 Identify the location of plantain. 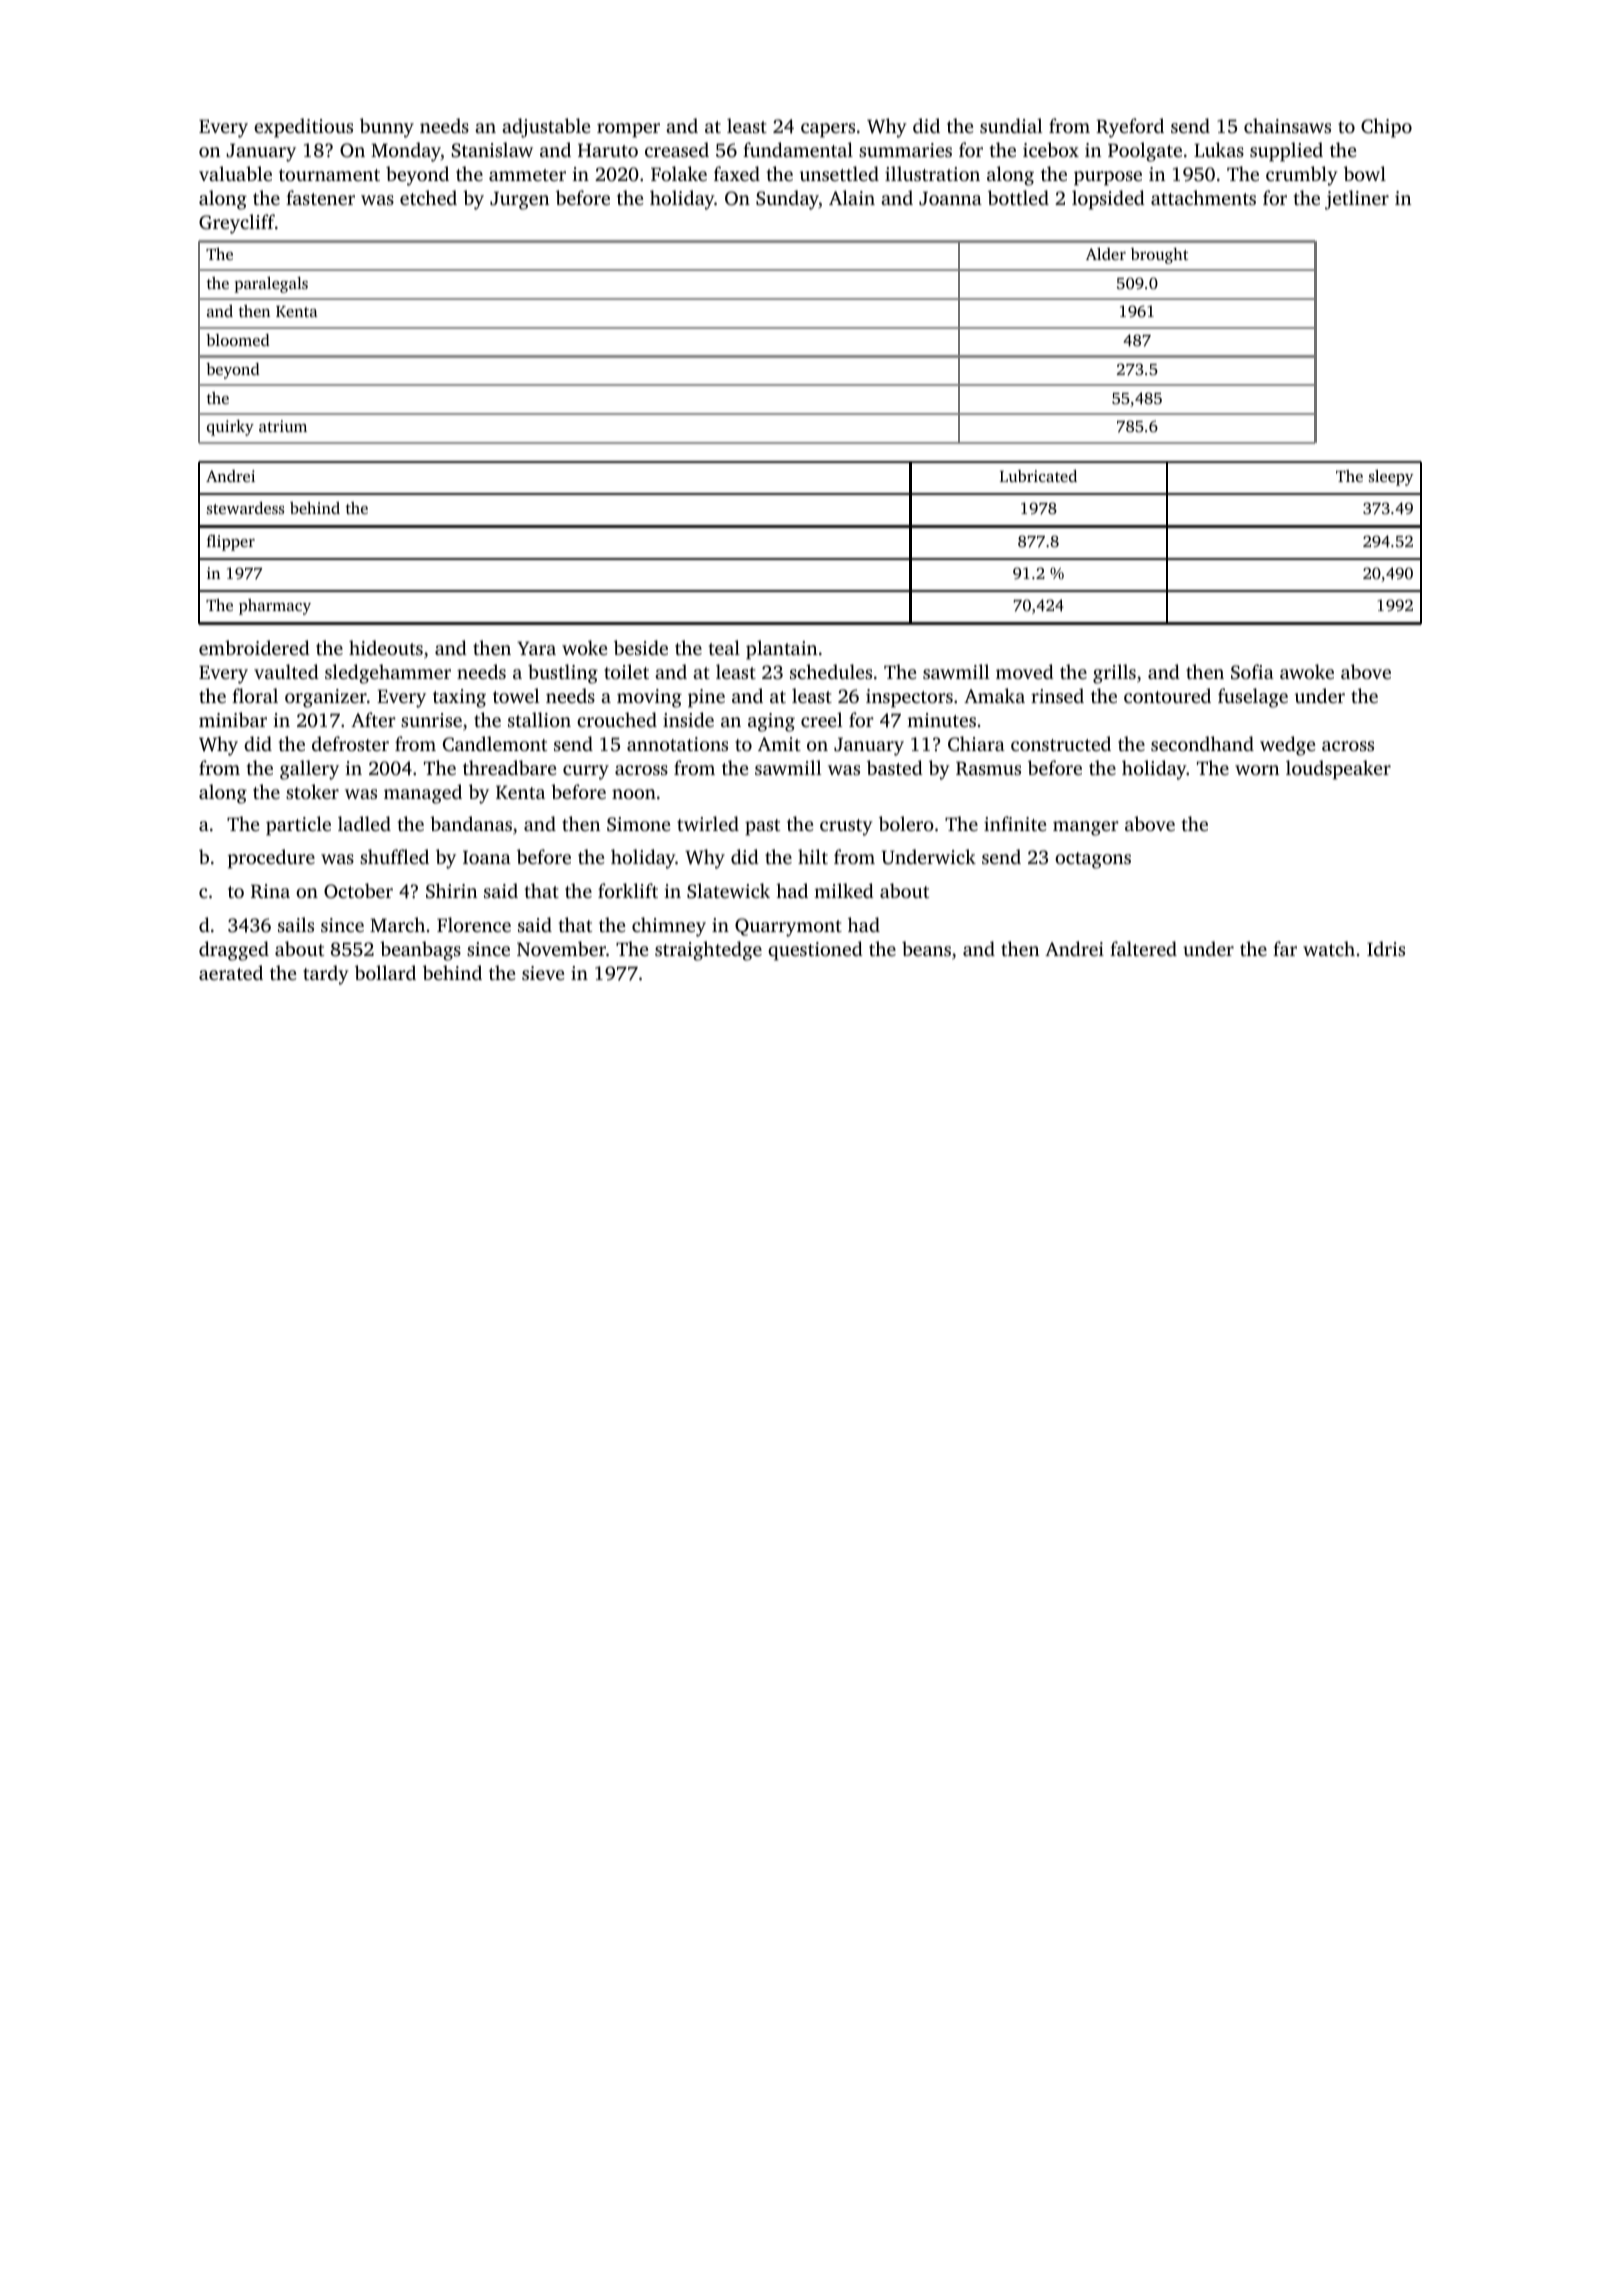
(781, 650).
